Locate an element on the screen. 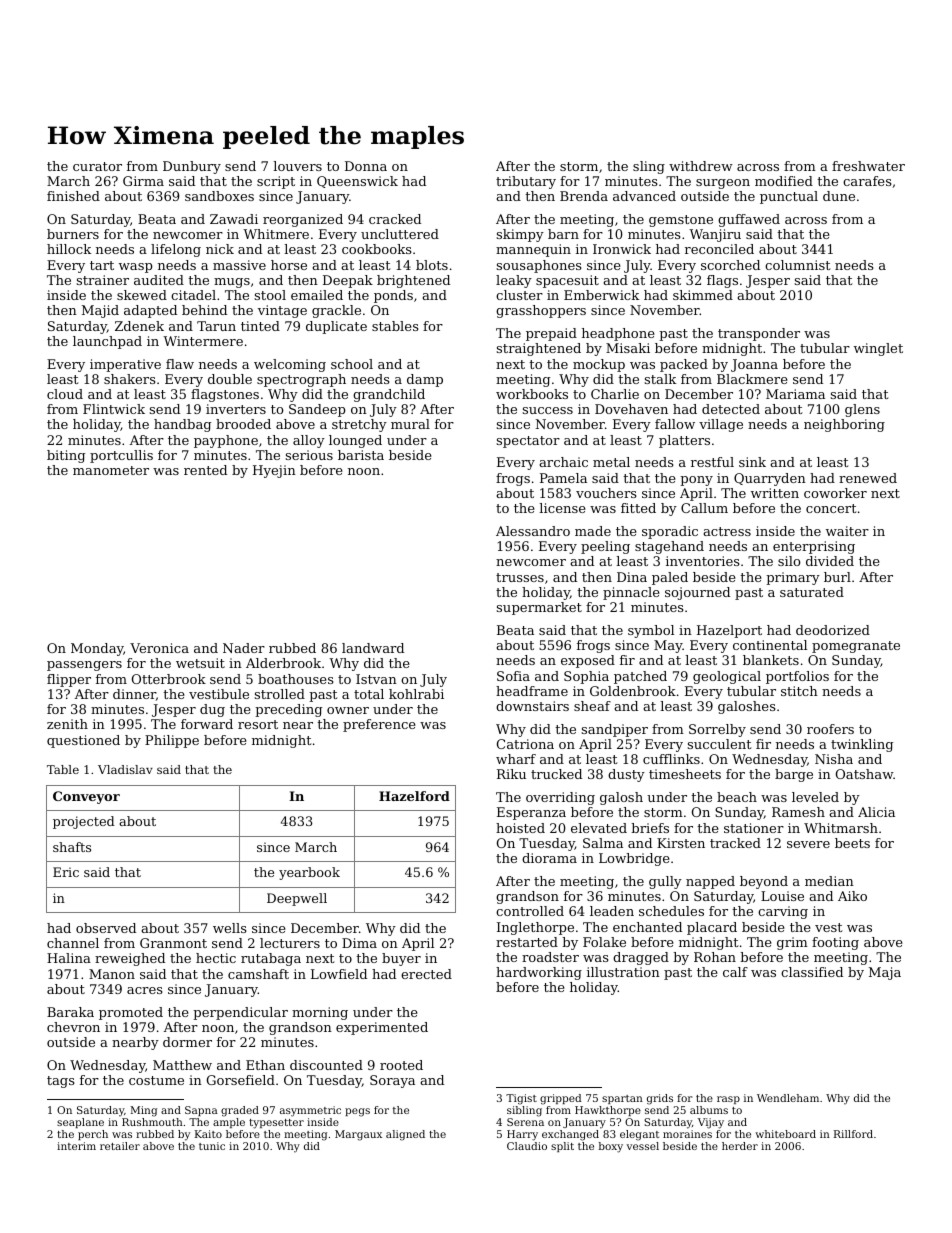 The image size is (952, 1233). retailer is located at coordinates (120, 1146).
